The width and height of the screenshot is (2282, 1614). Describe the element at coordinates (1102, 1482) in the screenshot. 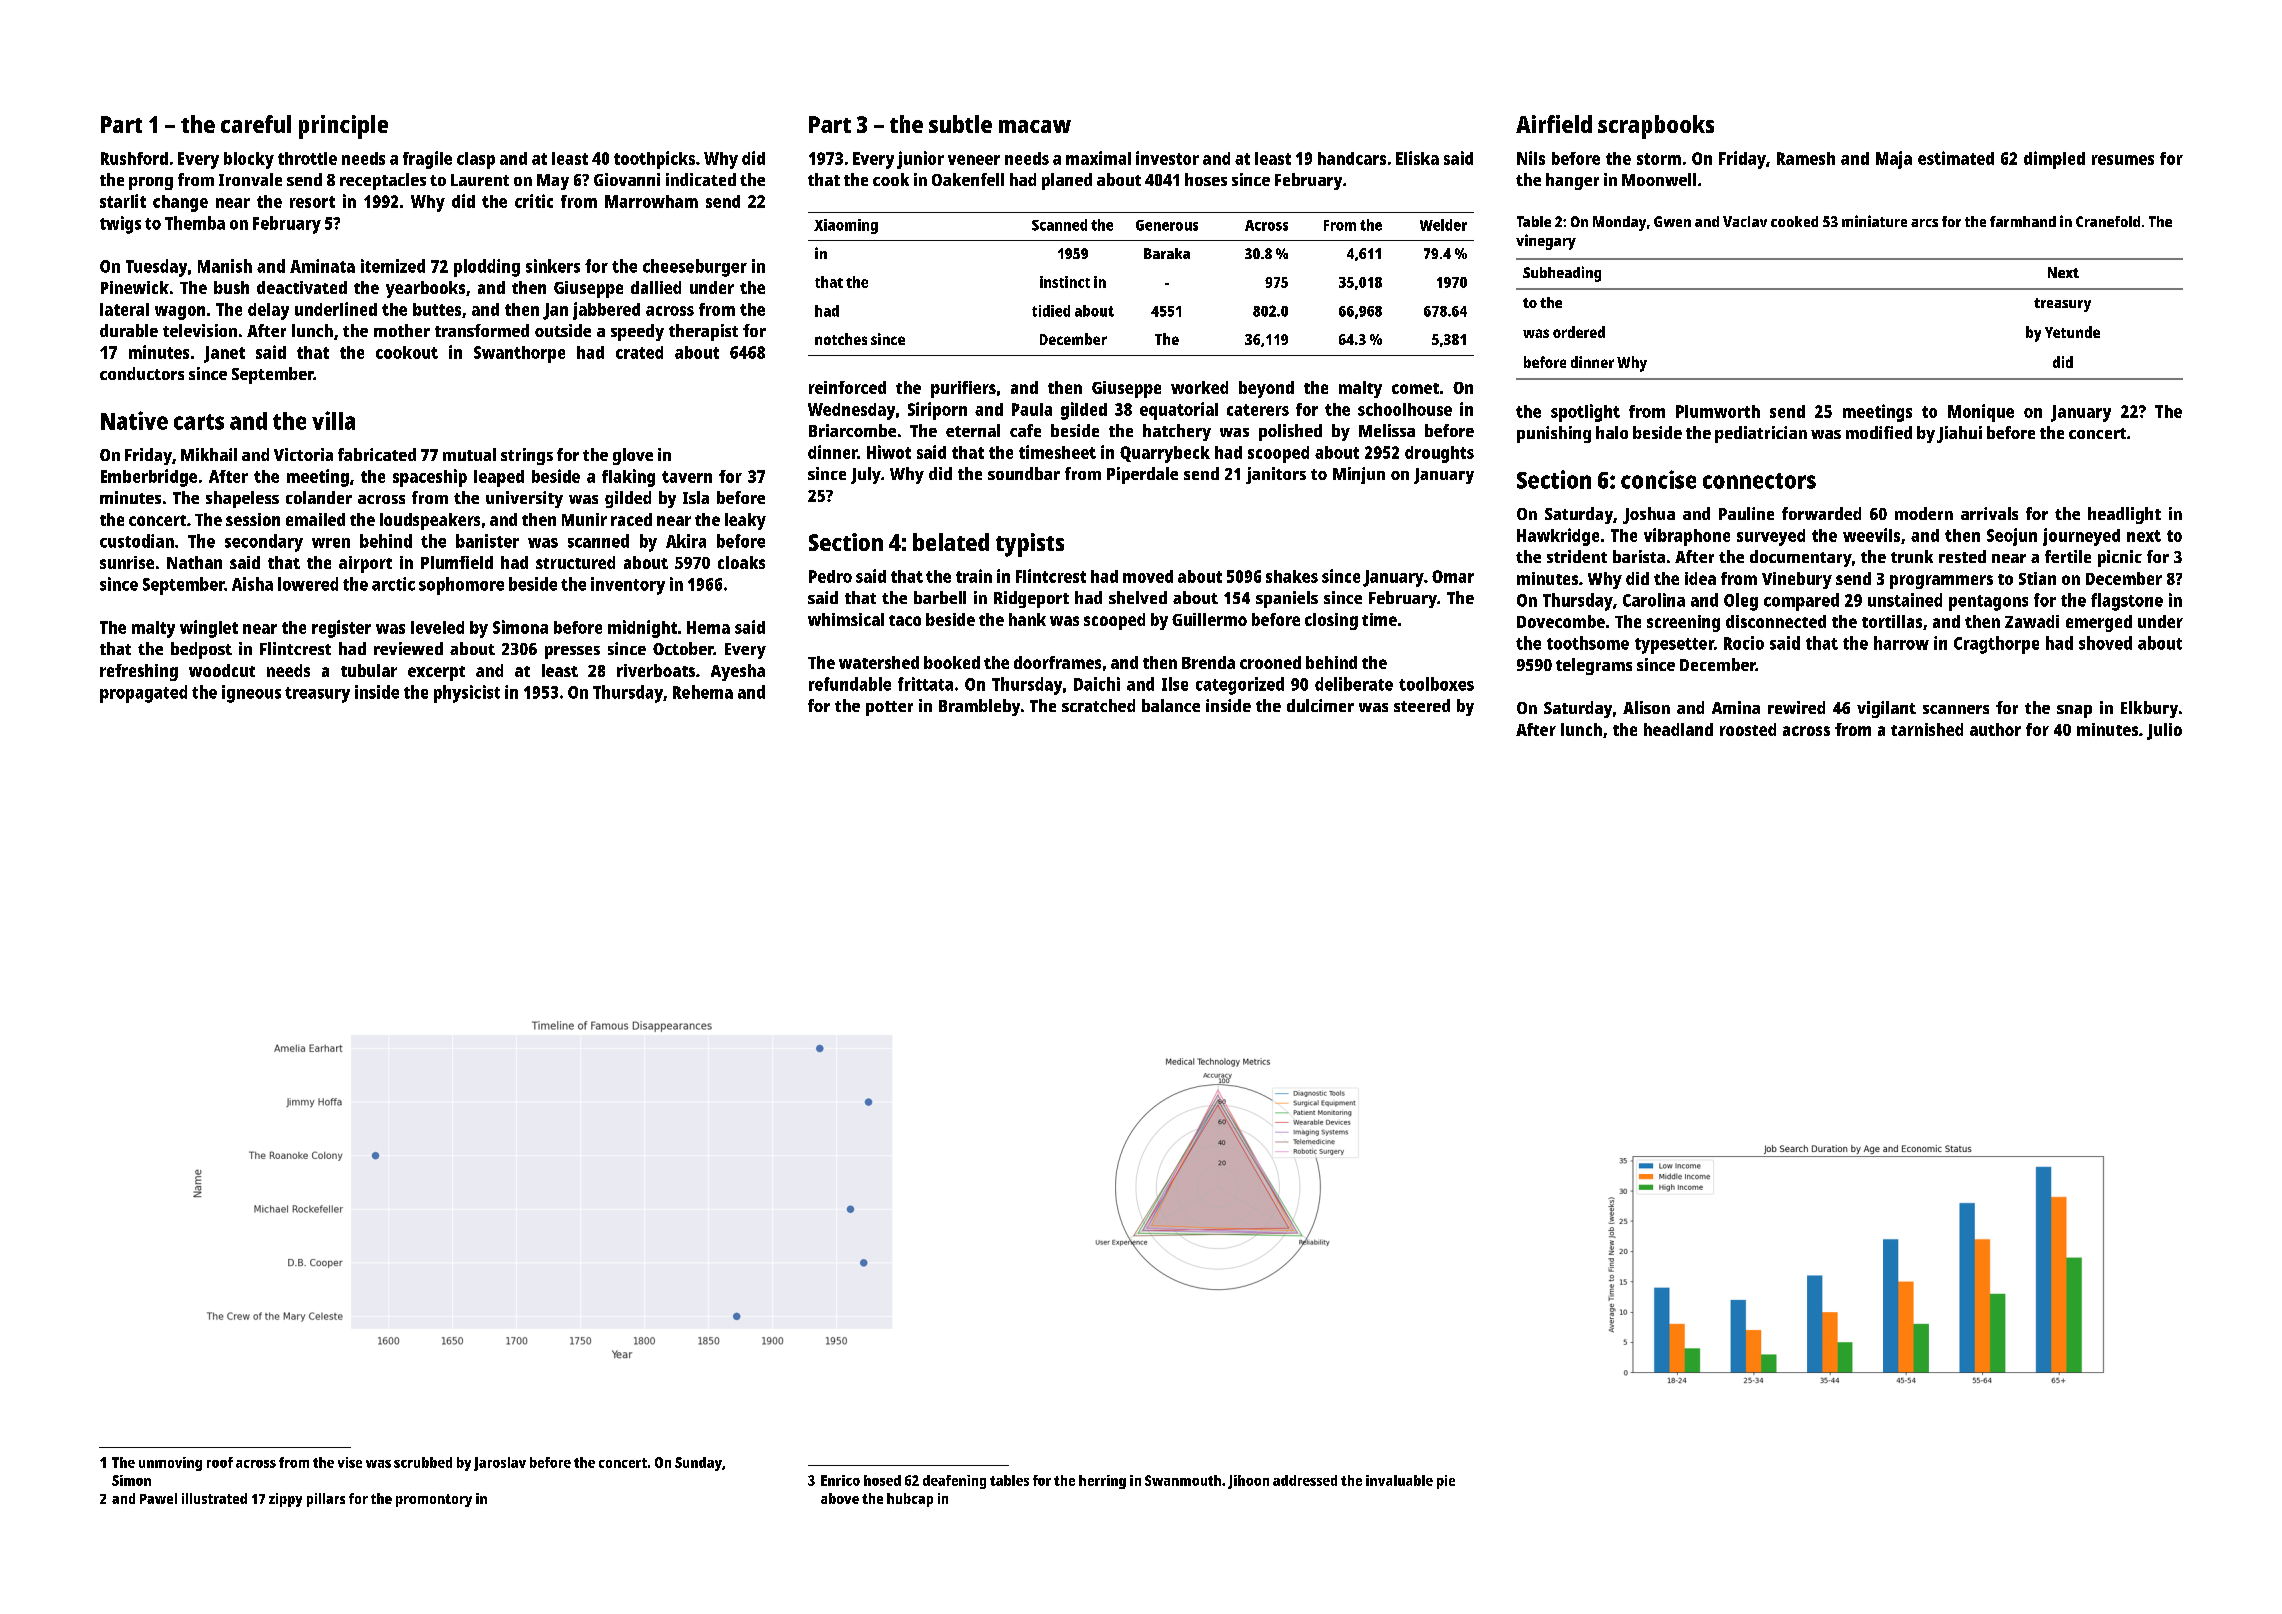

I see `herring` at that location.
